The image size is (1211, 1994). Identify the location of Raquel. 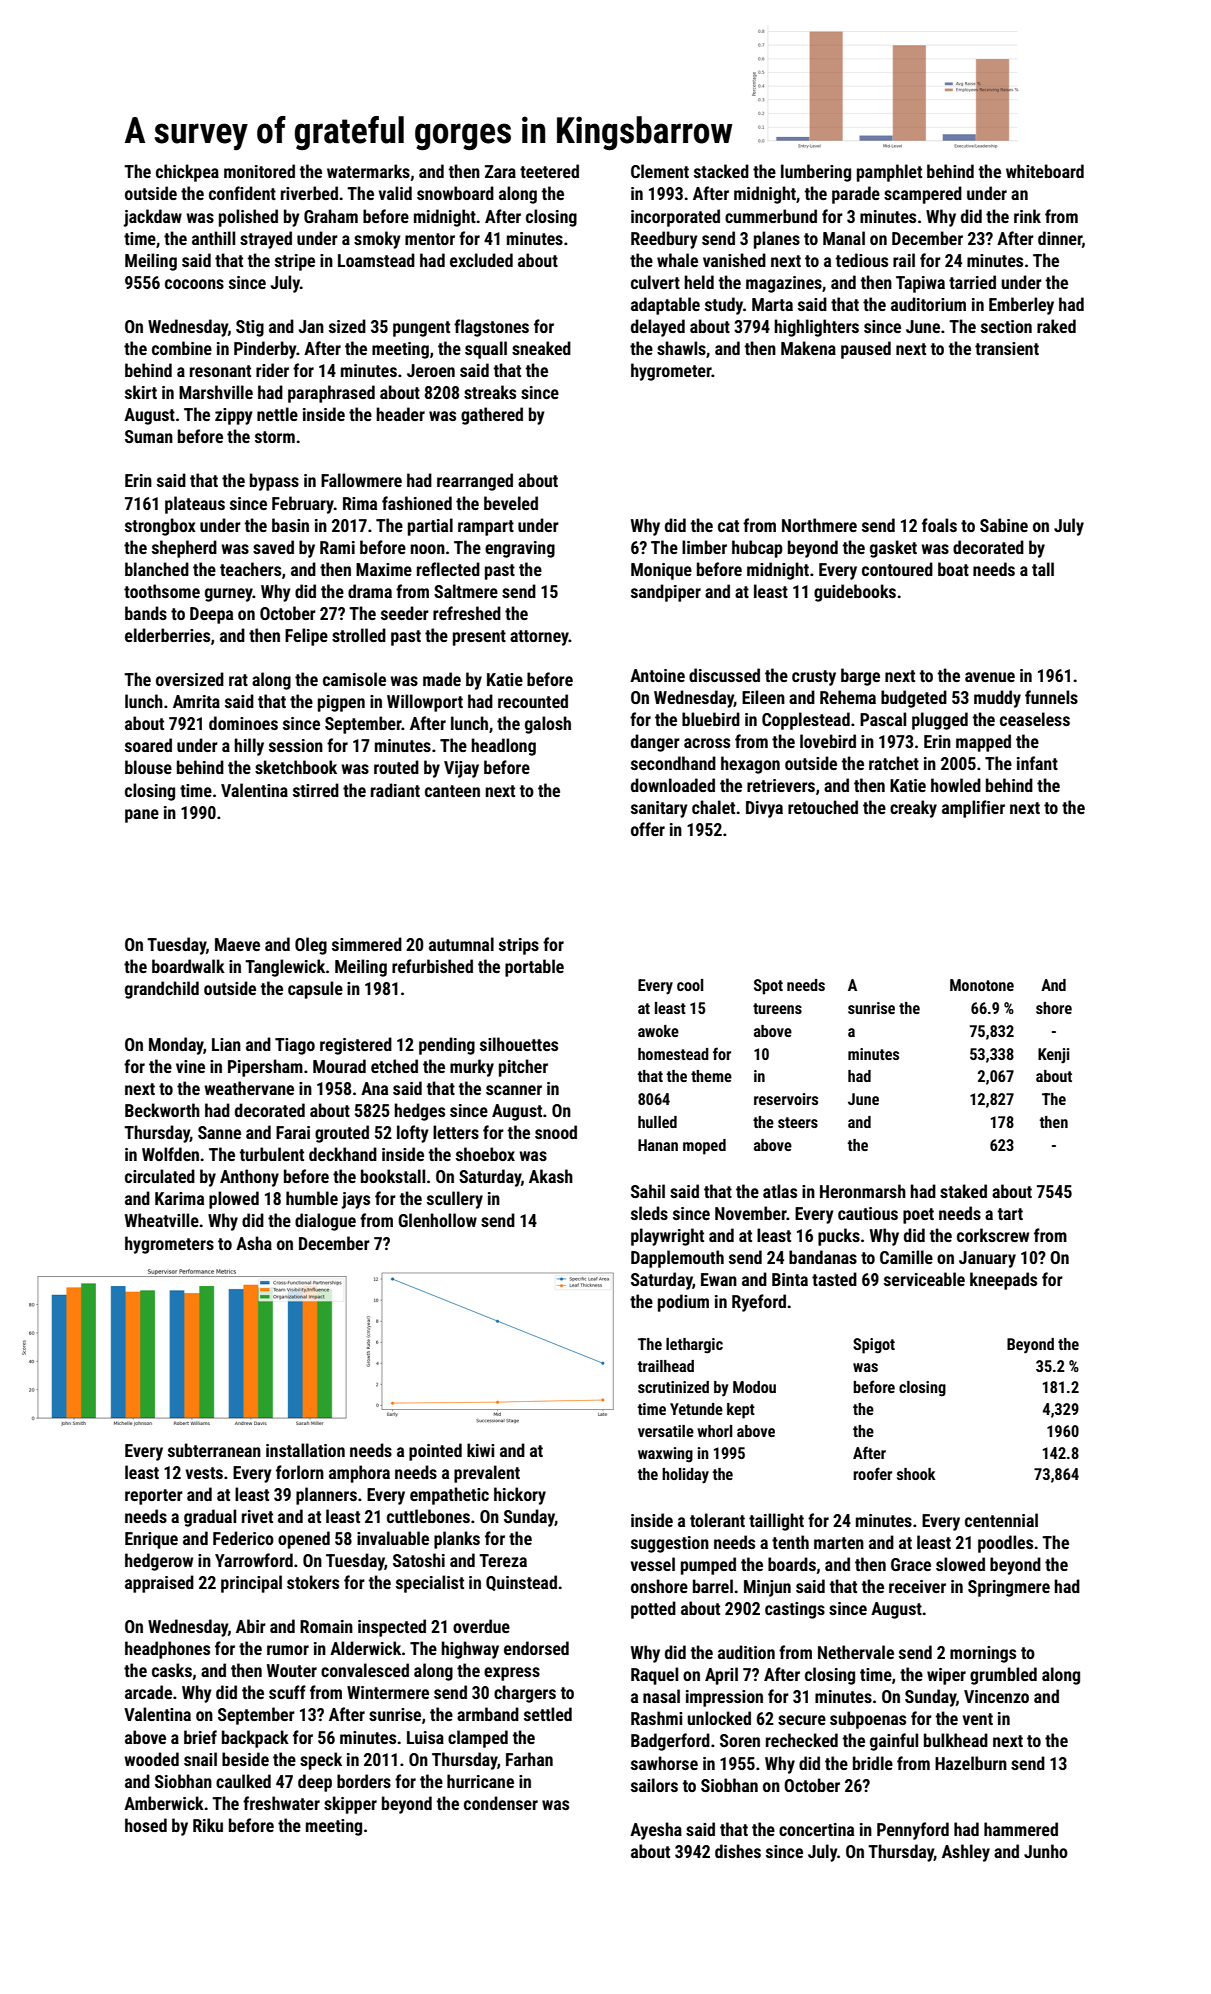
(654, 1676).
